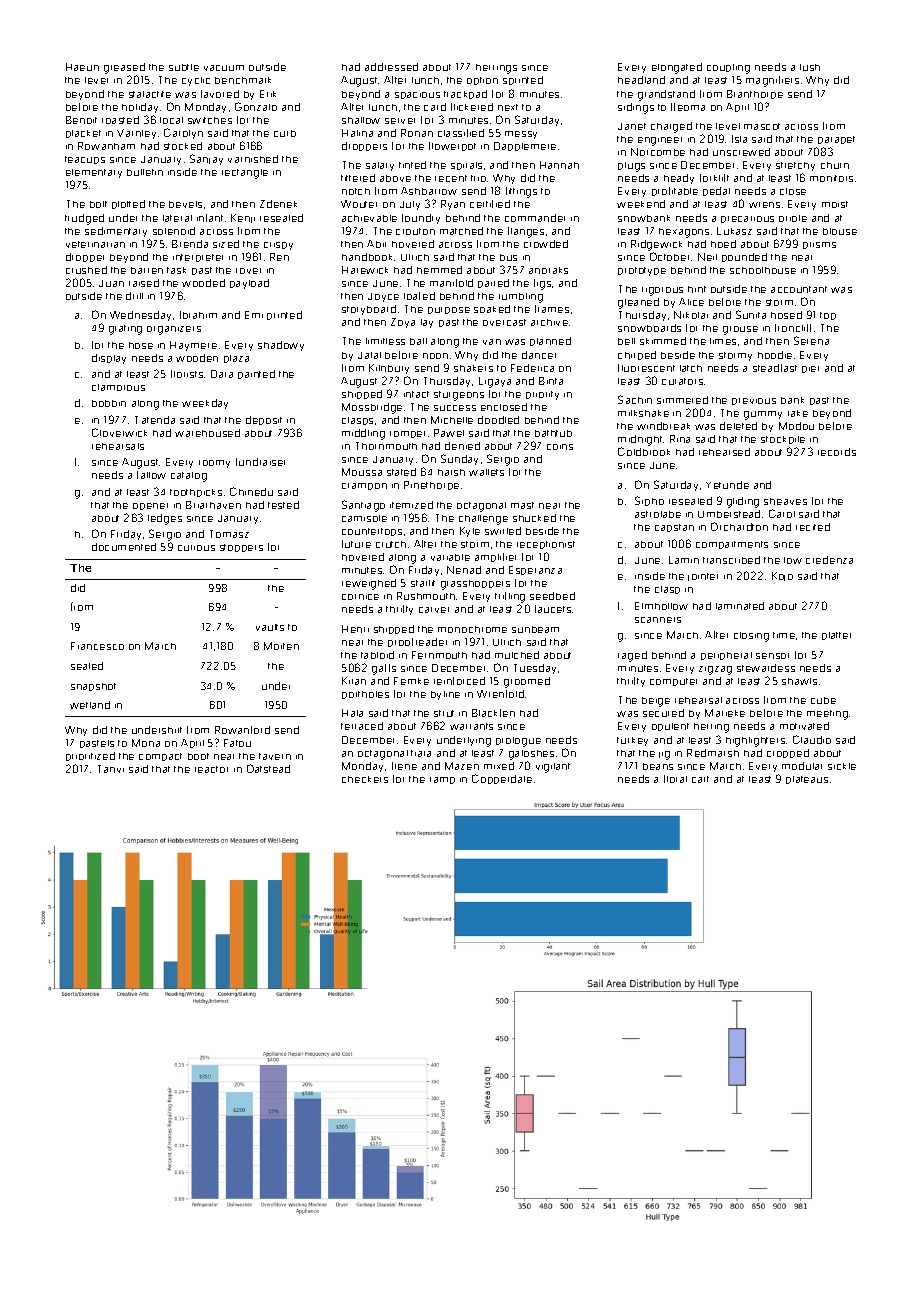 Image resolution: width=924 pixels, height=1308 pixels. Describe the element at coordinates (82, 67) in the screenshot. I see `Haeun` at that location.
